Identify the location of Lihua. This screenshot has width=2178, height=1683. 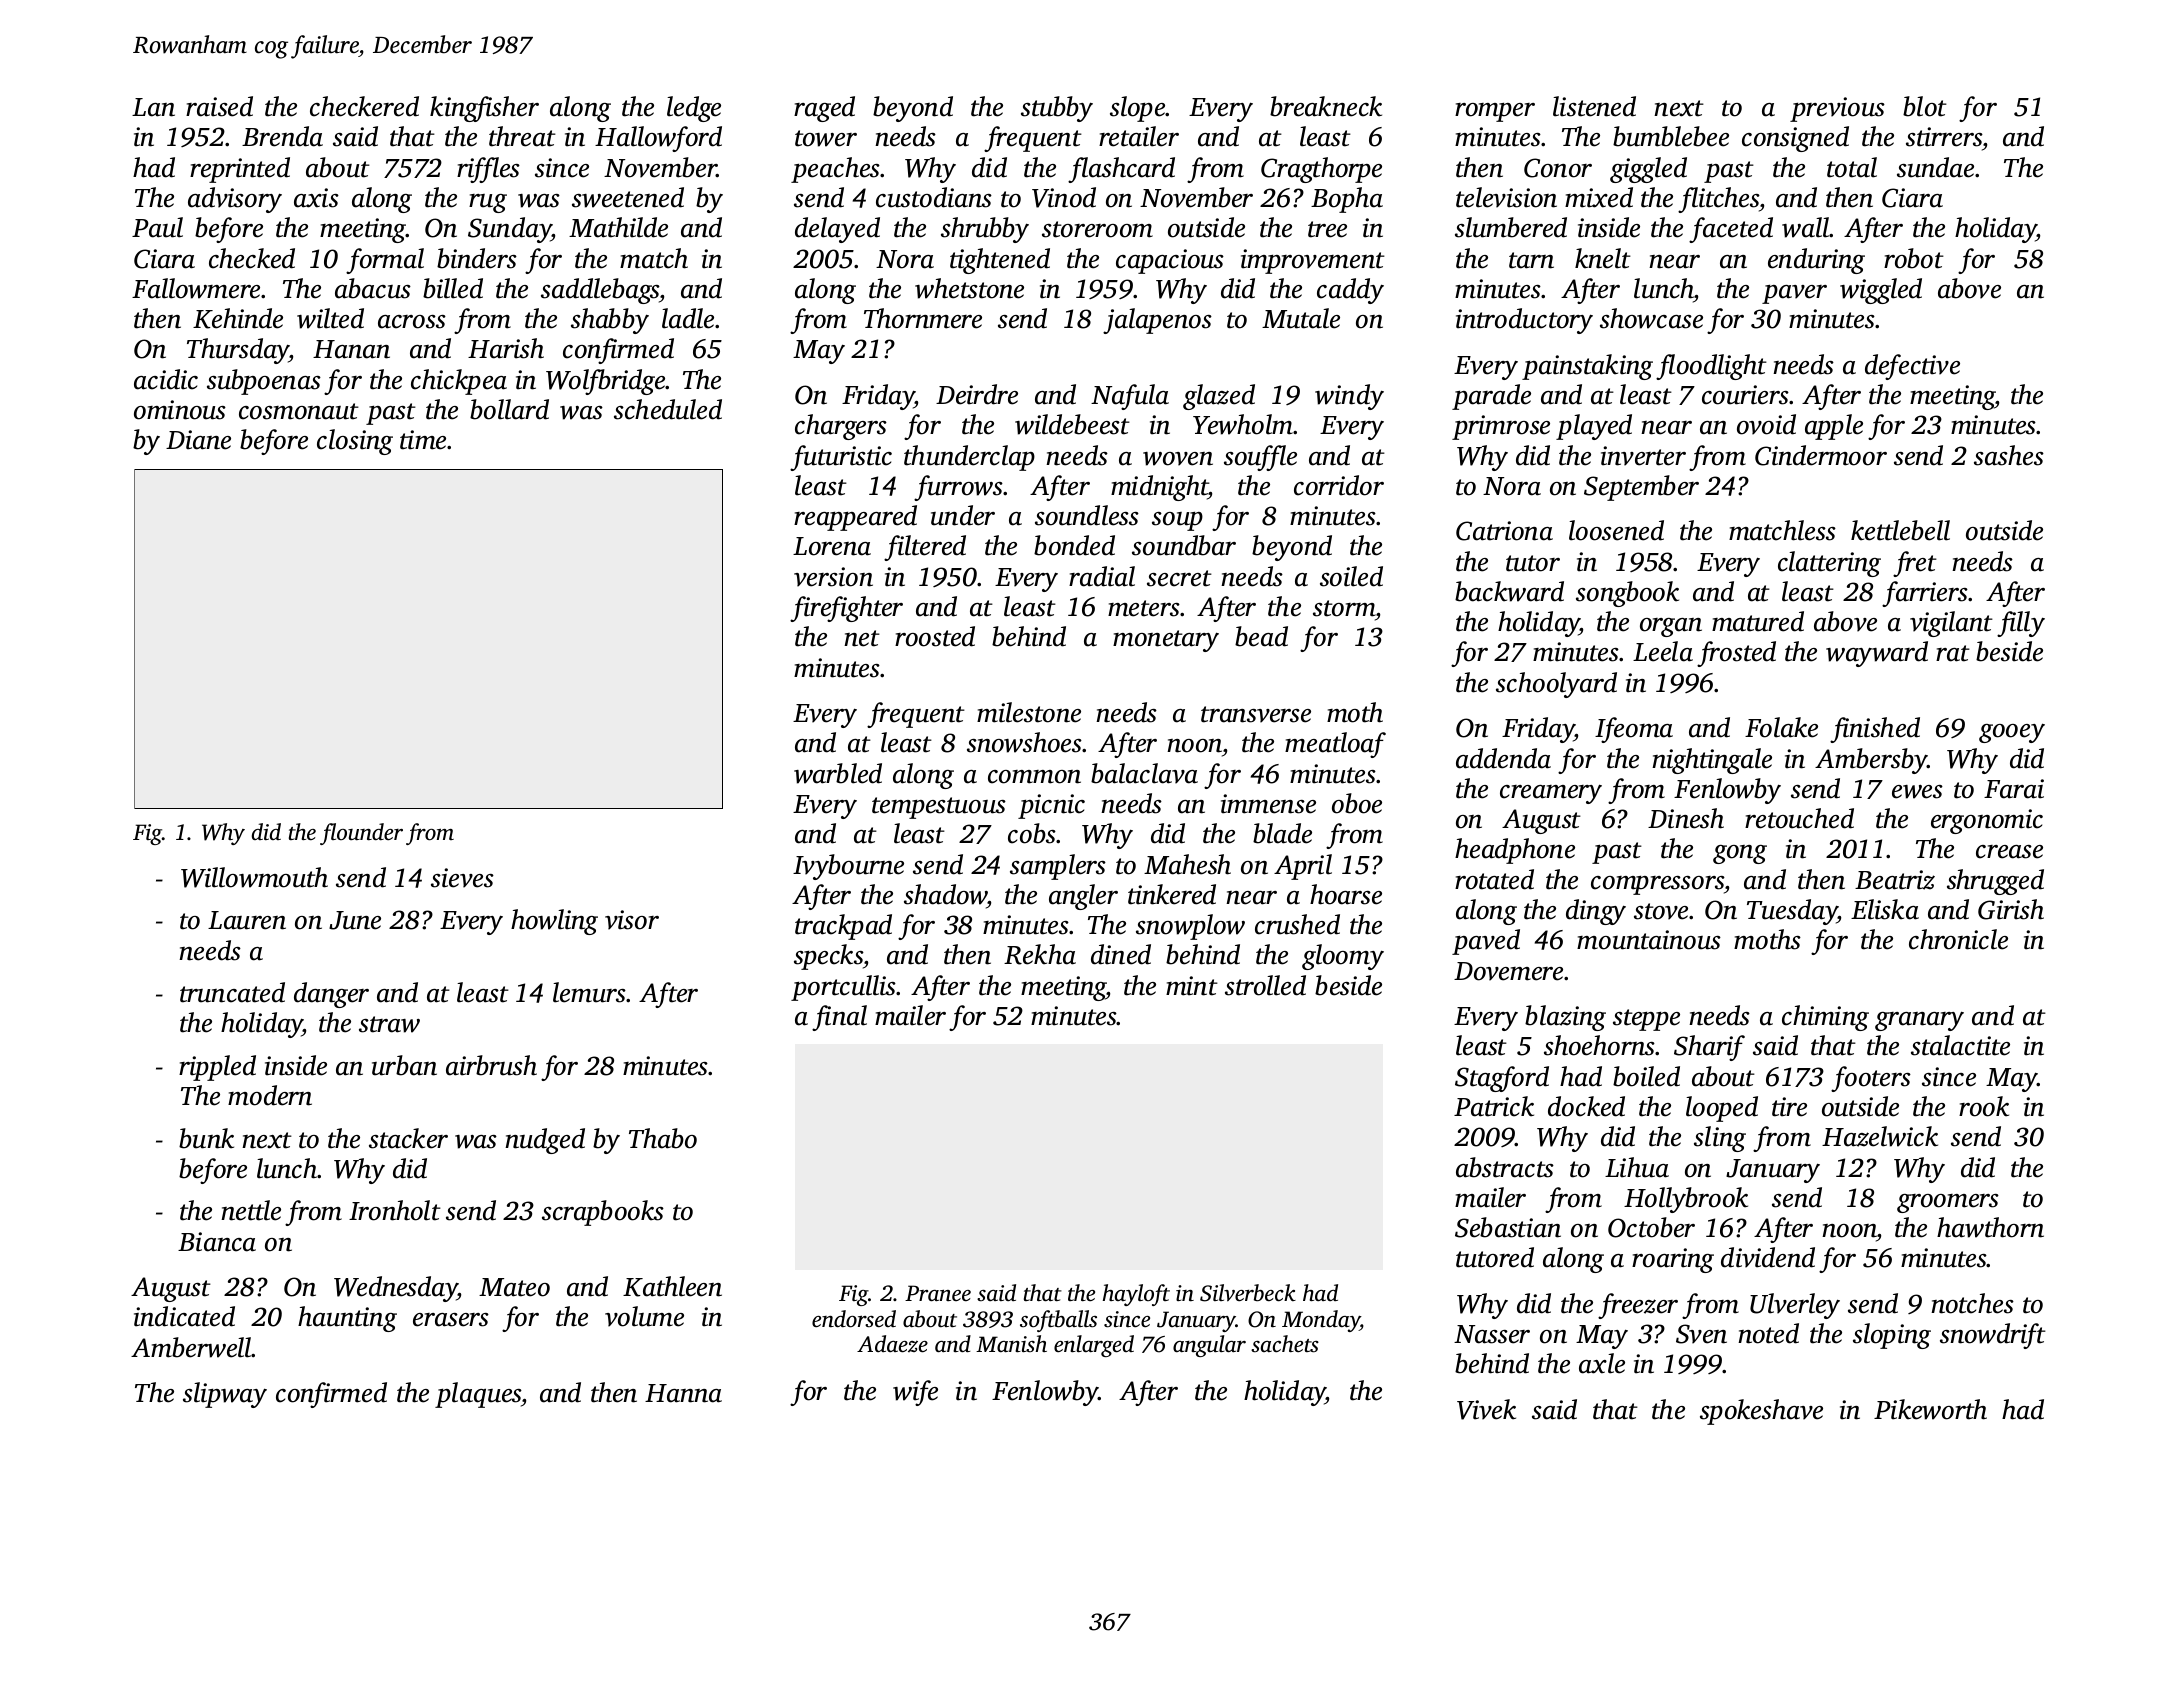
(1637, 1167).
